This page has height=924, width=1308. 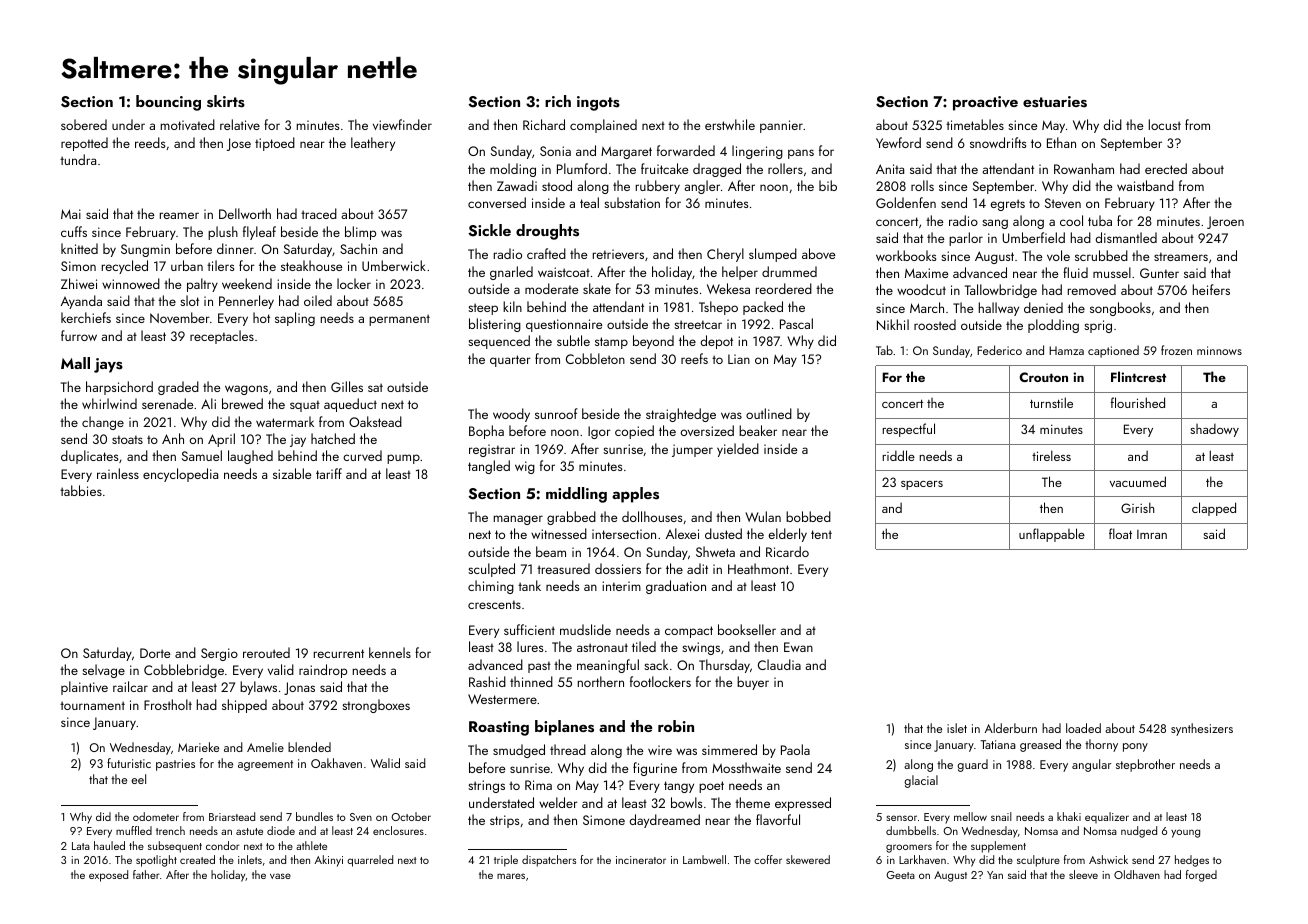 I want to click on dispatchers, so click(x=549, y=861).
